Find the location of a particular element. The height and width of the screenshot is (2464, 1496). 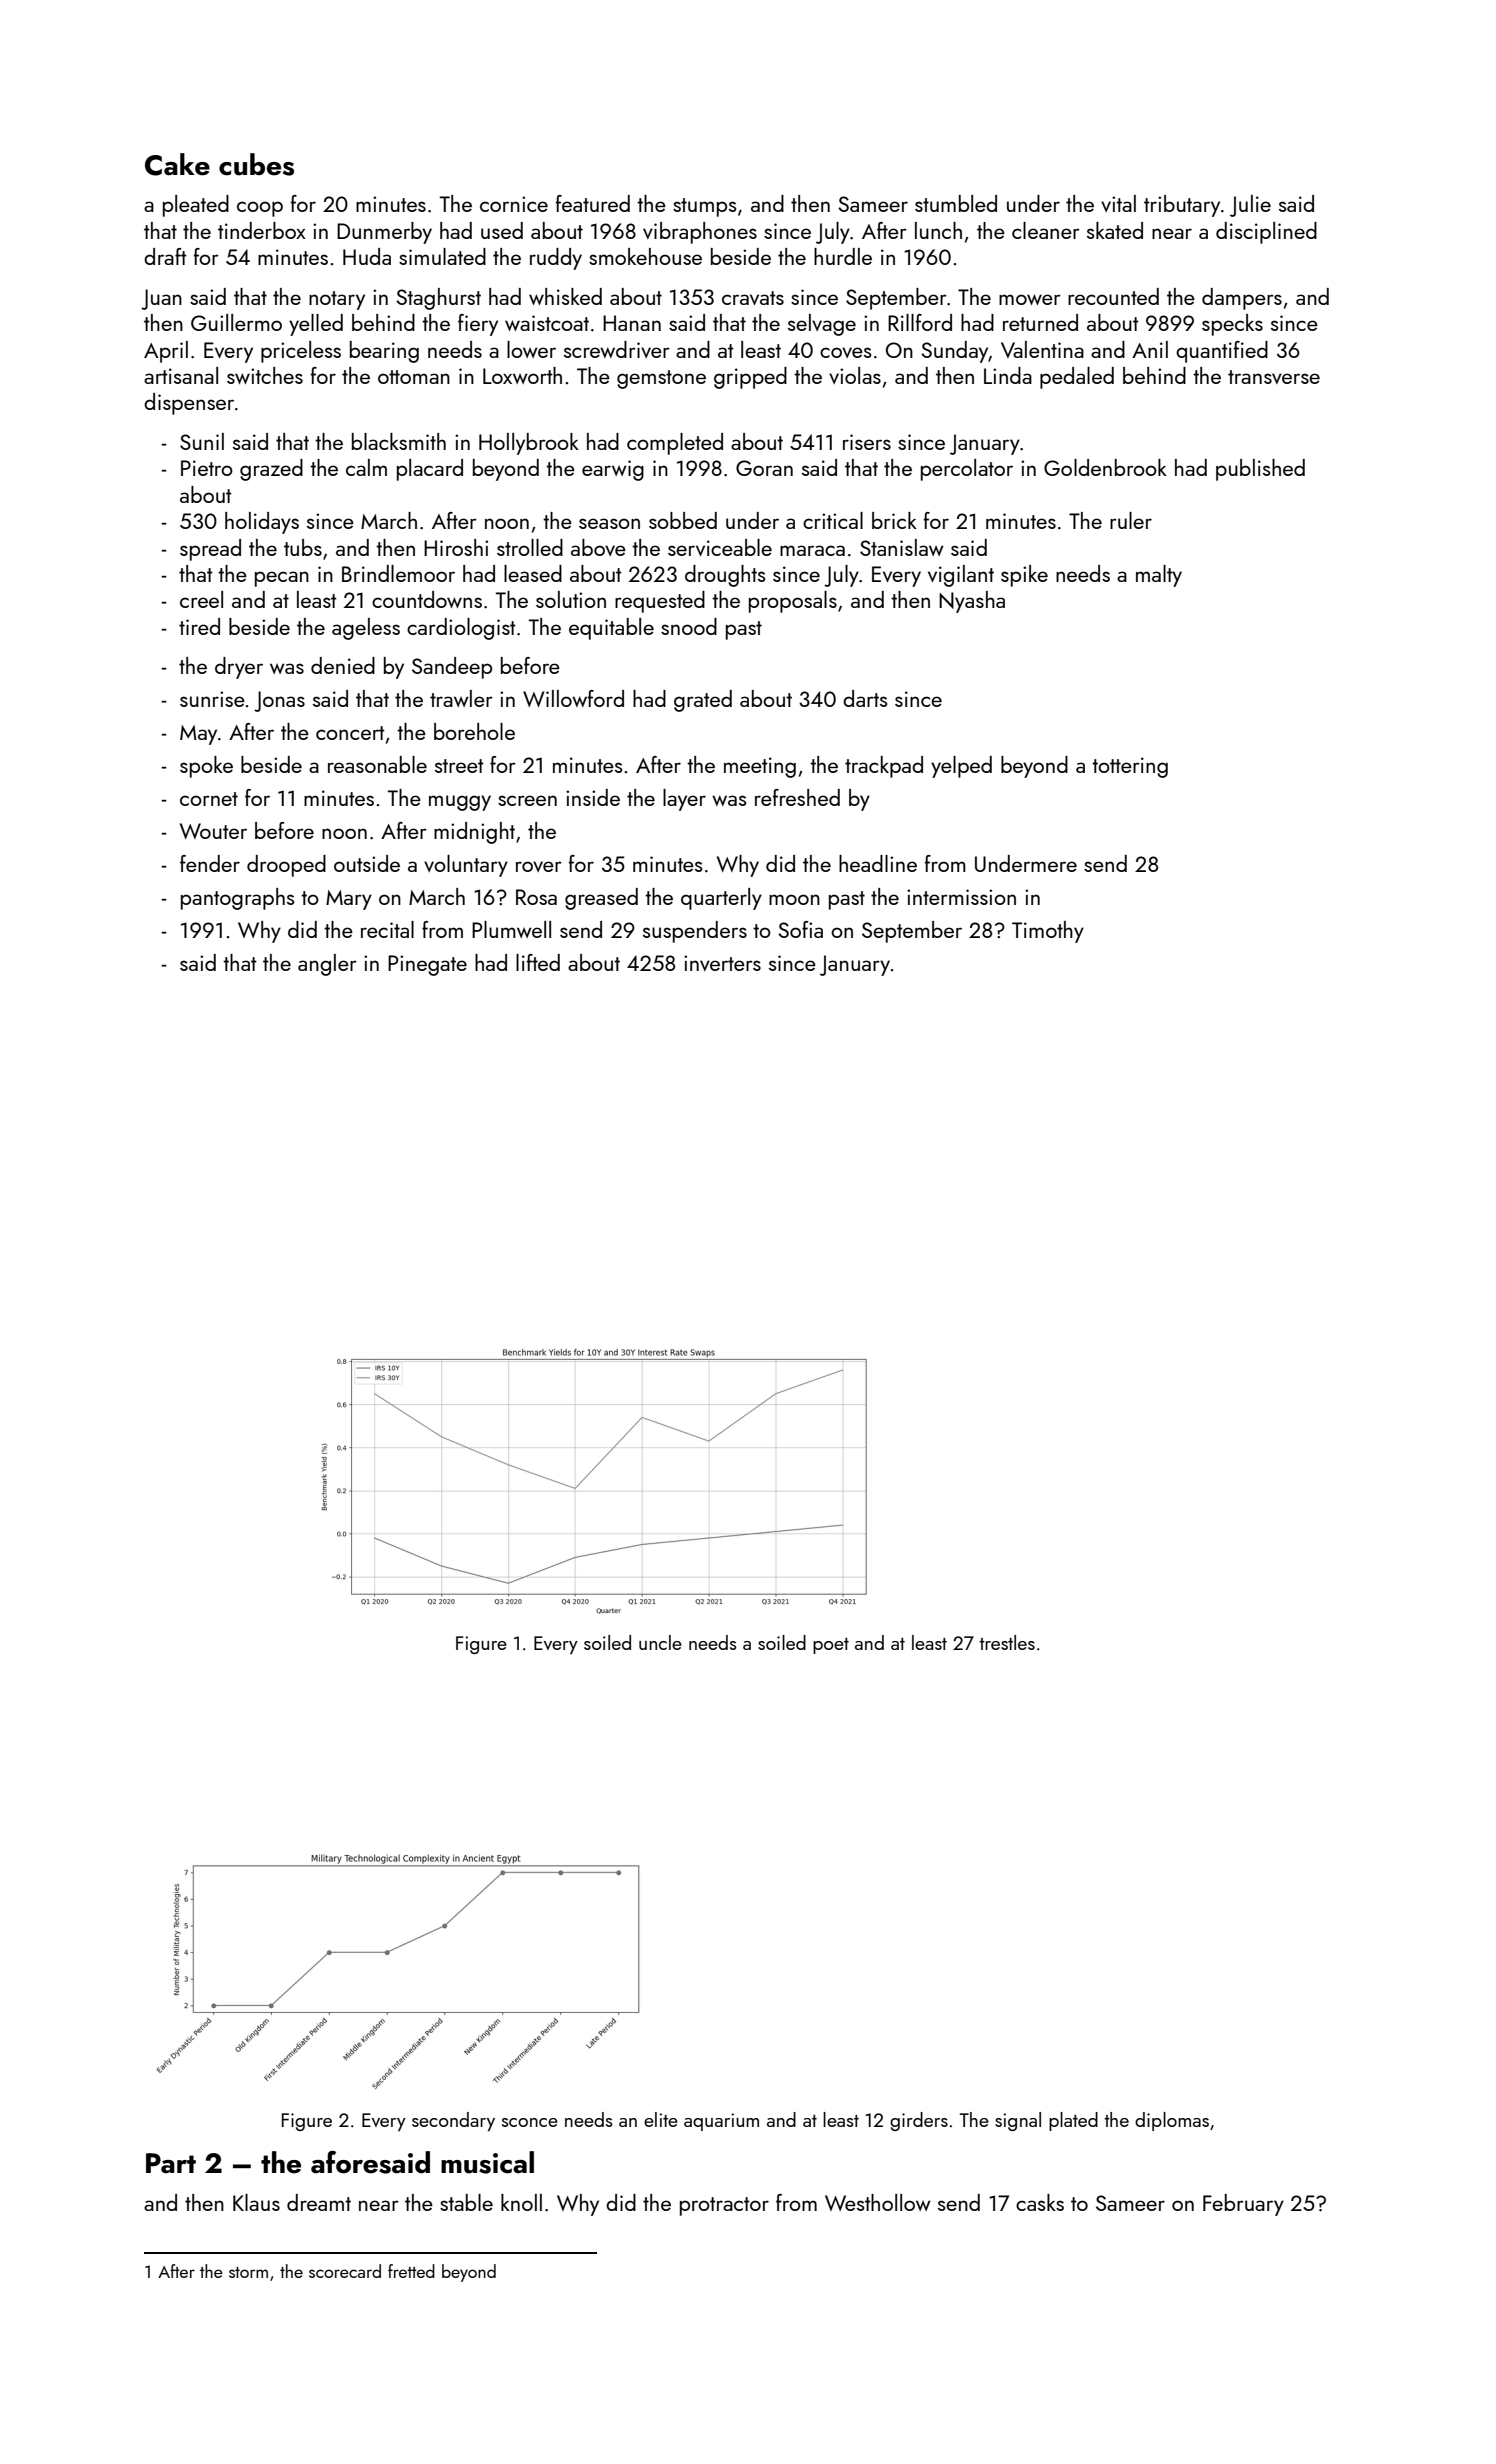

uncle is located at coordinates (660, 1642).
